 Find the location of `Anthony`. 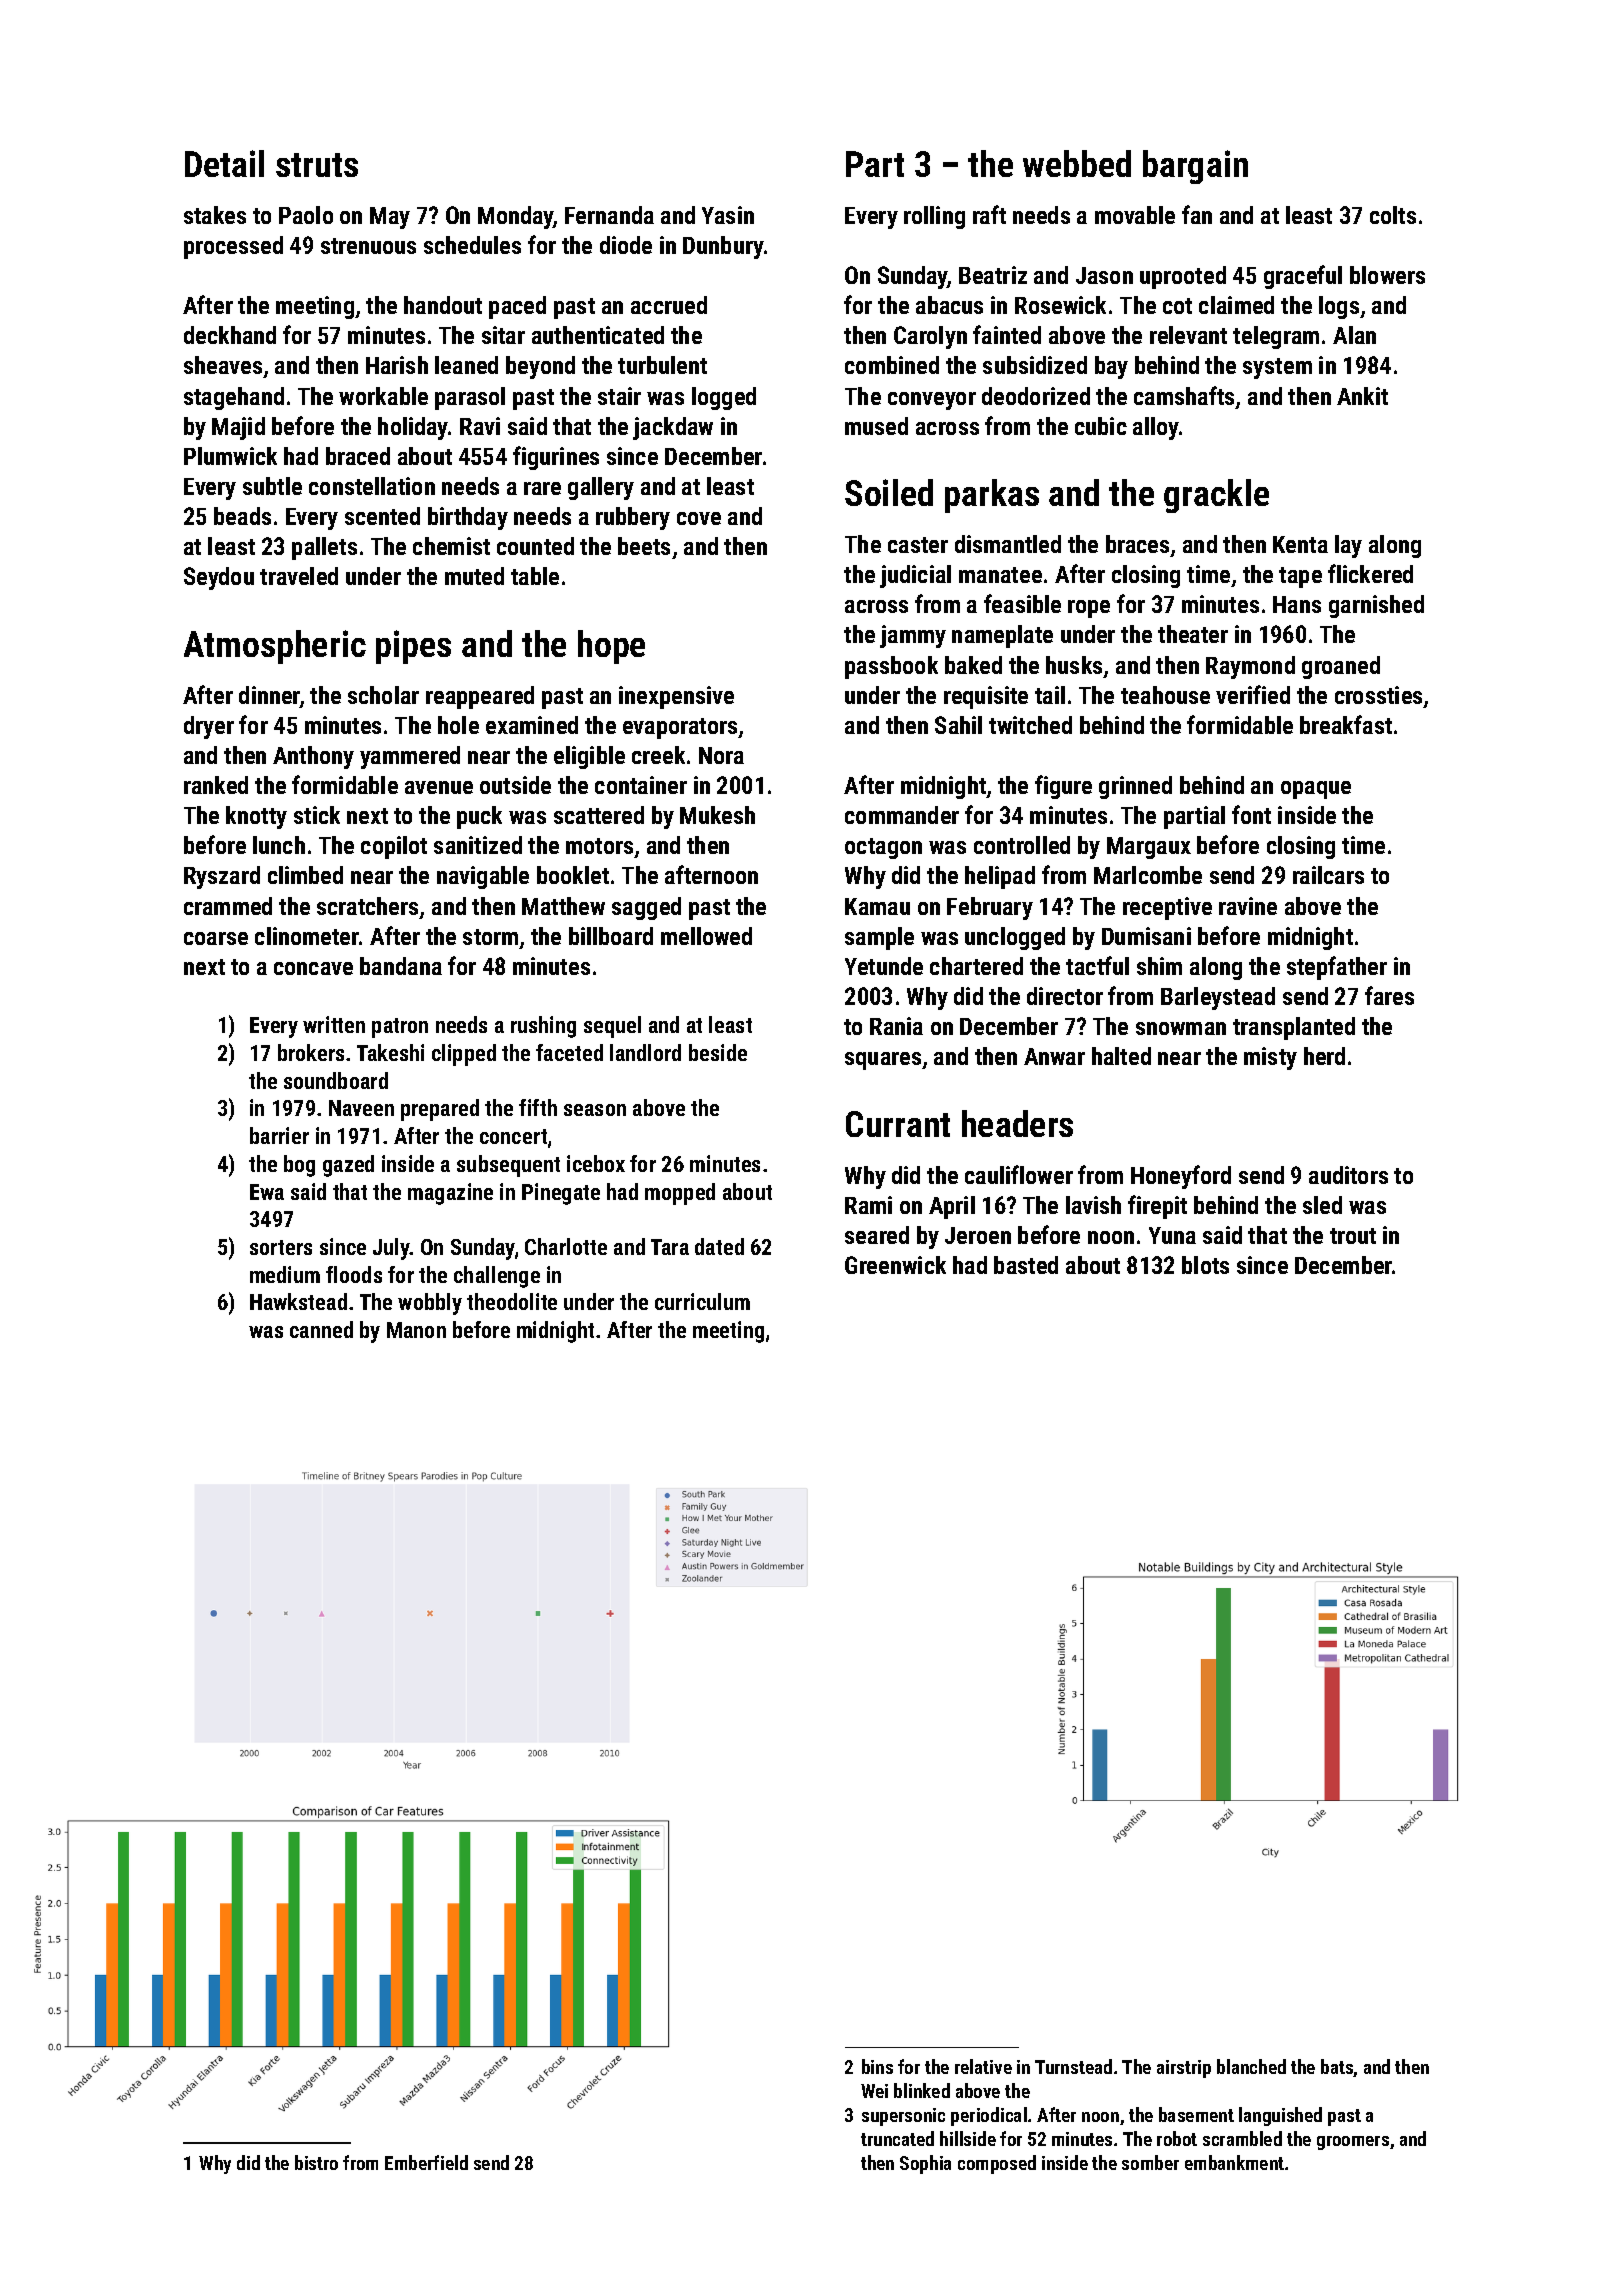

Anthony is located at coordinates (313, 757).
